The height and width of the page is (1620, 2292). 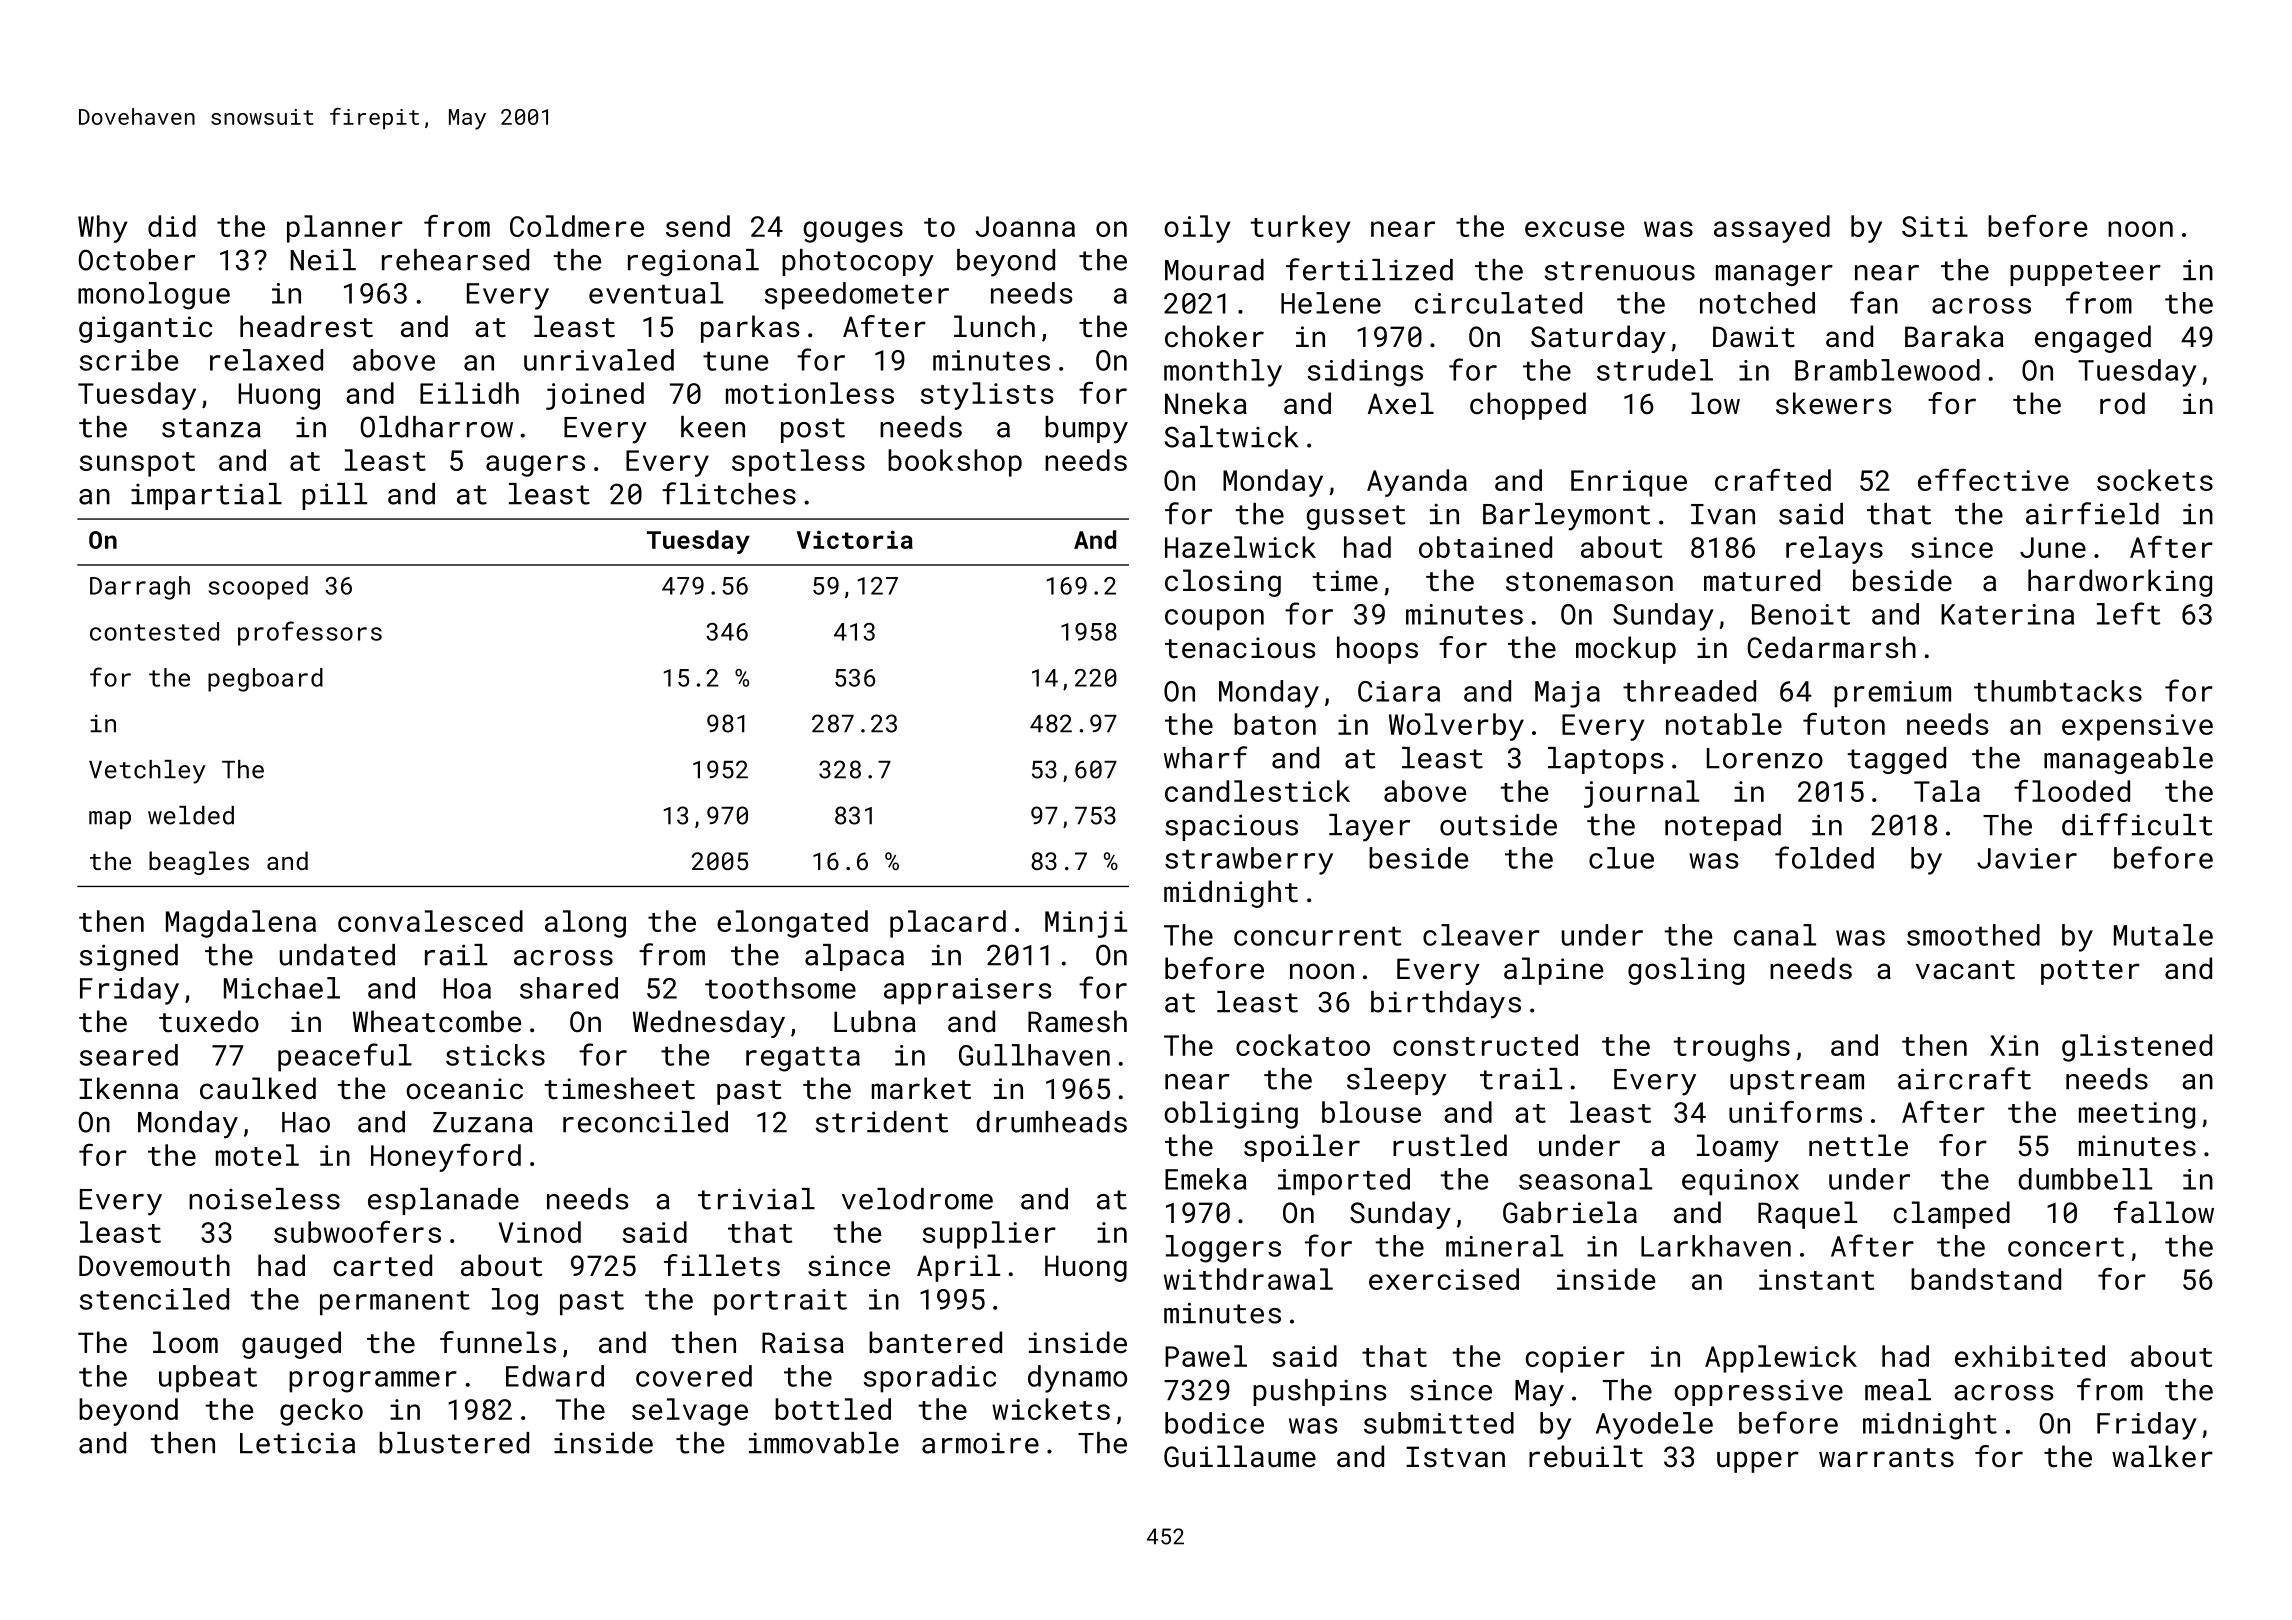 What do you see at coordinates (2093, 339) in the page?
I see `engaged` at bounding box center [2093, 339].
